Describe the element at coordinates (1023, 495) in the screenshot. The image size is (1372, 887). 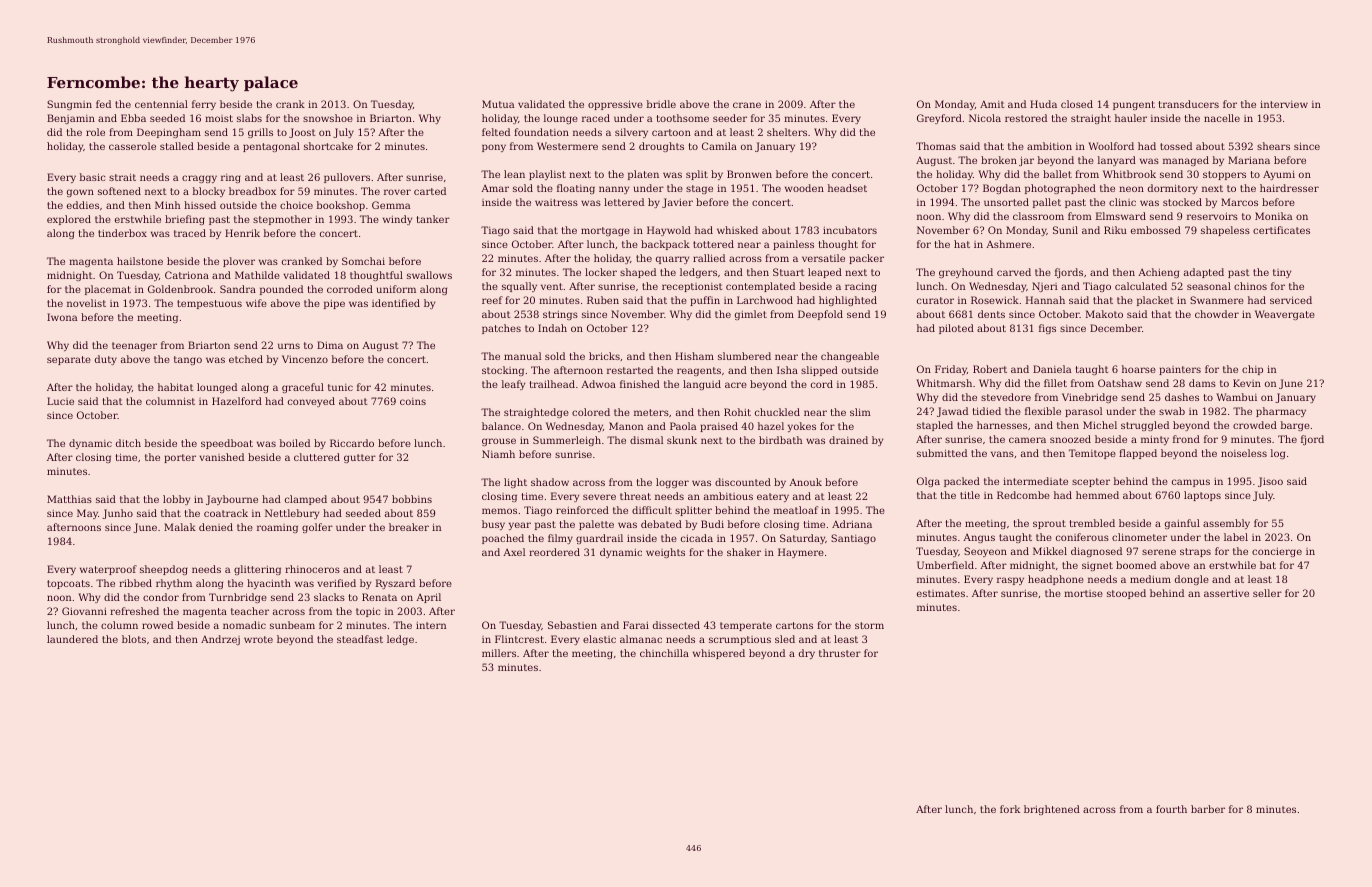
I see `Redcombe` at that location.
